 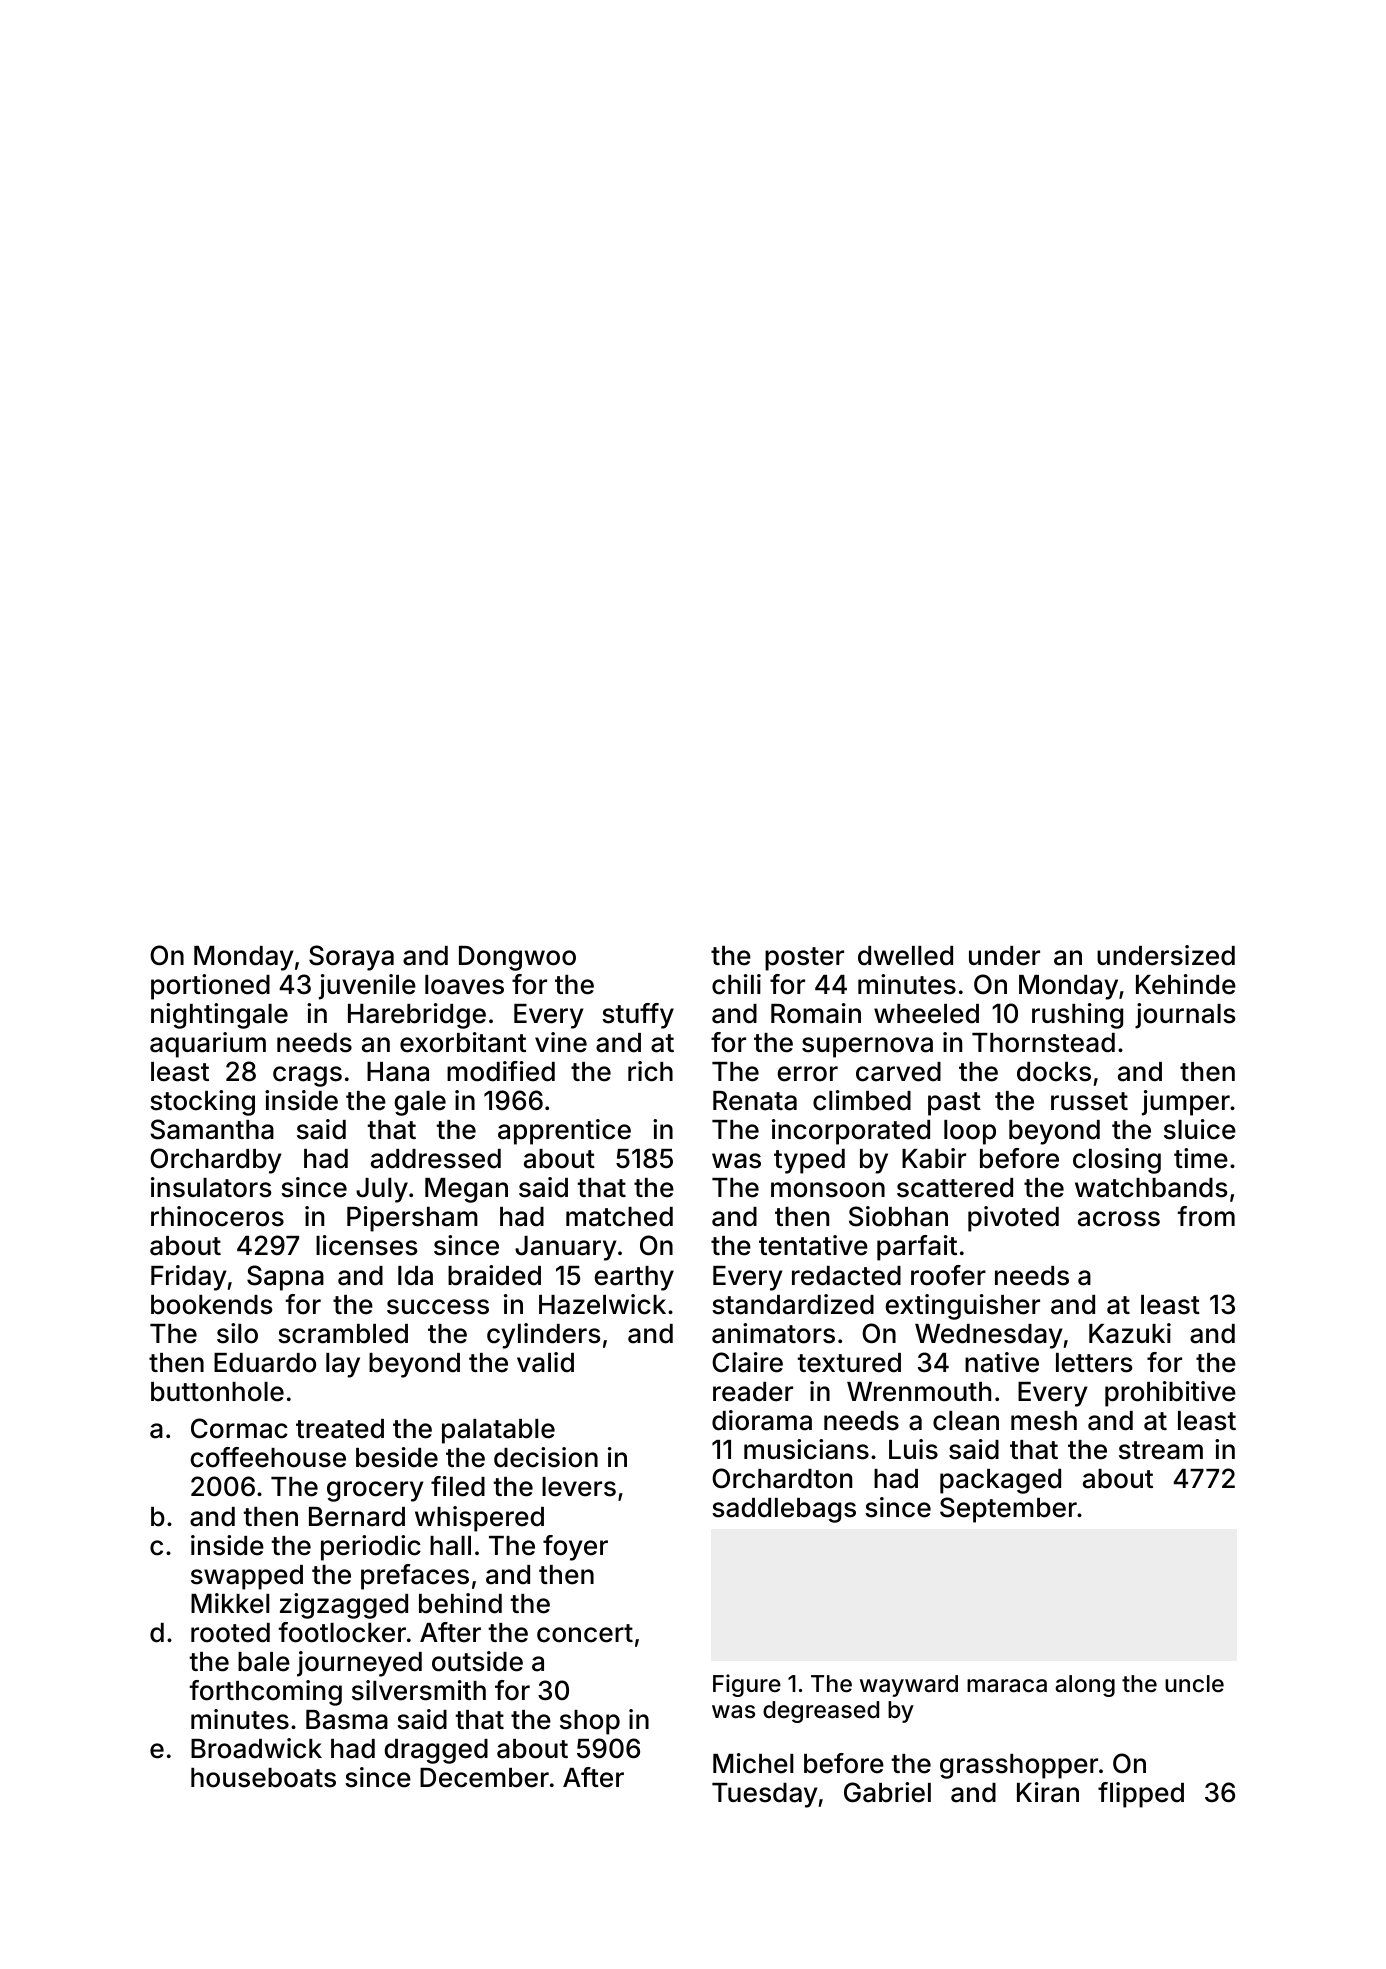 What do you see at coordinates (1141, 1795) in the image?
I see `flipped` at bounding box center [1141, 1795].
